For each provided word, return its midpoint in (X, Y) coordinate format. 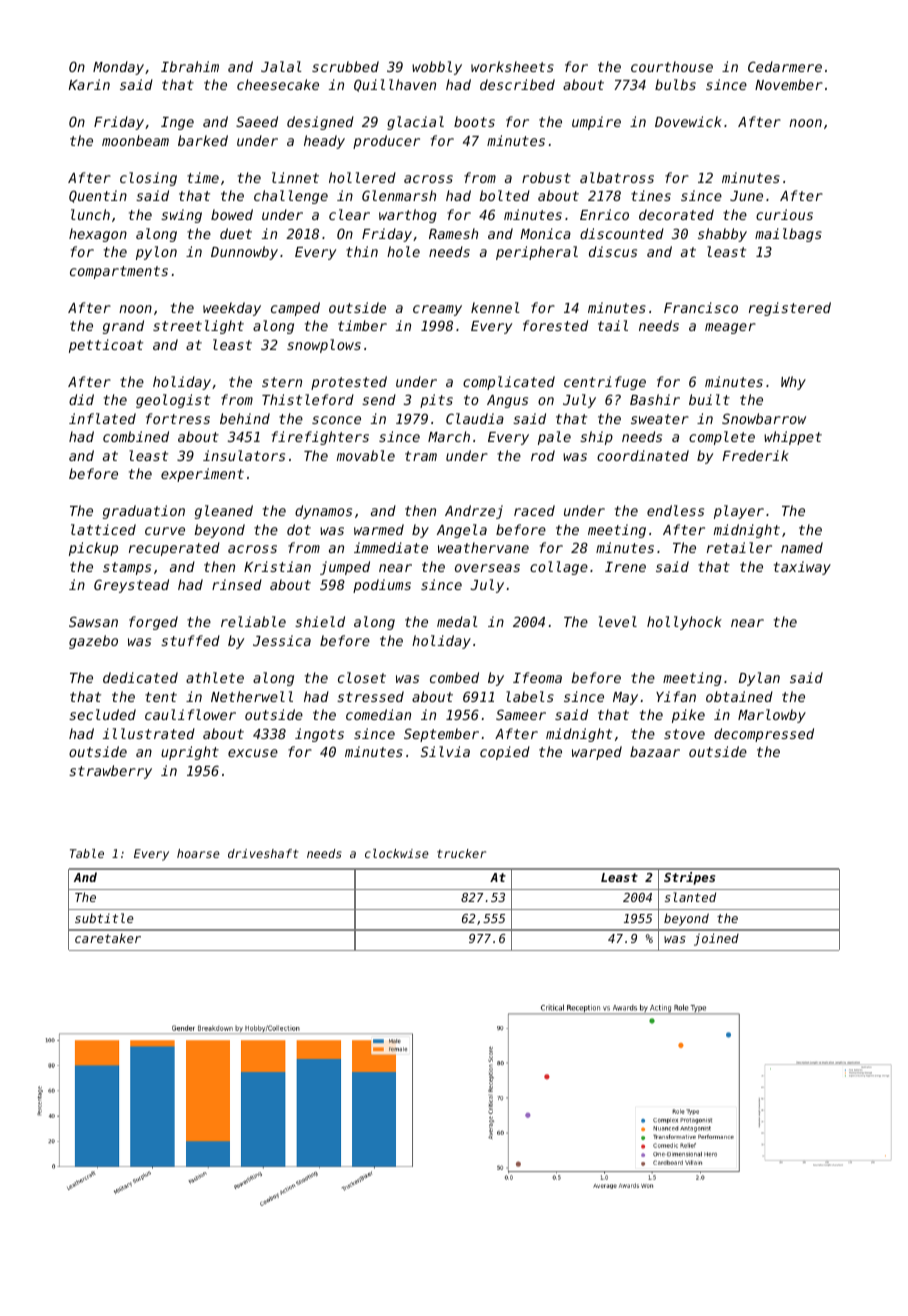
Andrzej (474, 512)
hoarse (198, 853)
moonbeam (135, 140)
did (81, 399)
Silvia (445, 751)
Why (793, 383)
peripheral (537, 253)
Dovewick (688, 121)
